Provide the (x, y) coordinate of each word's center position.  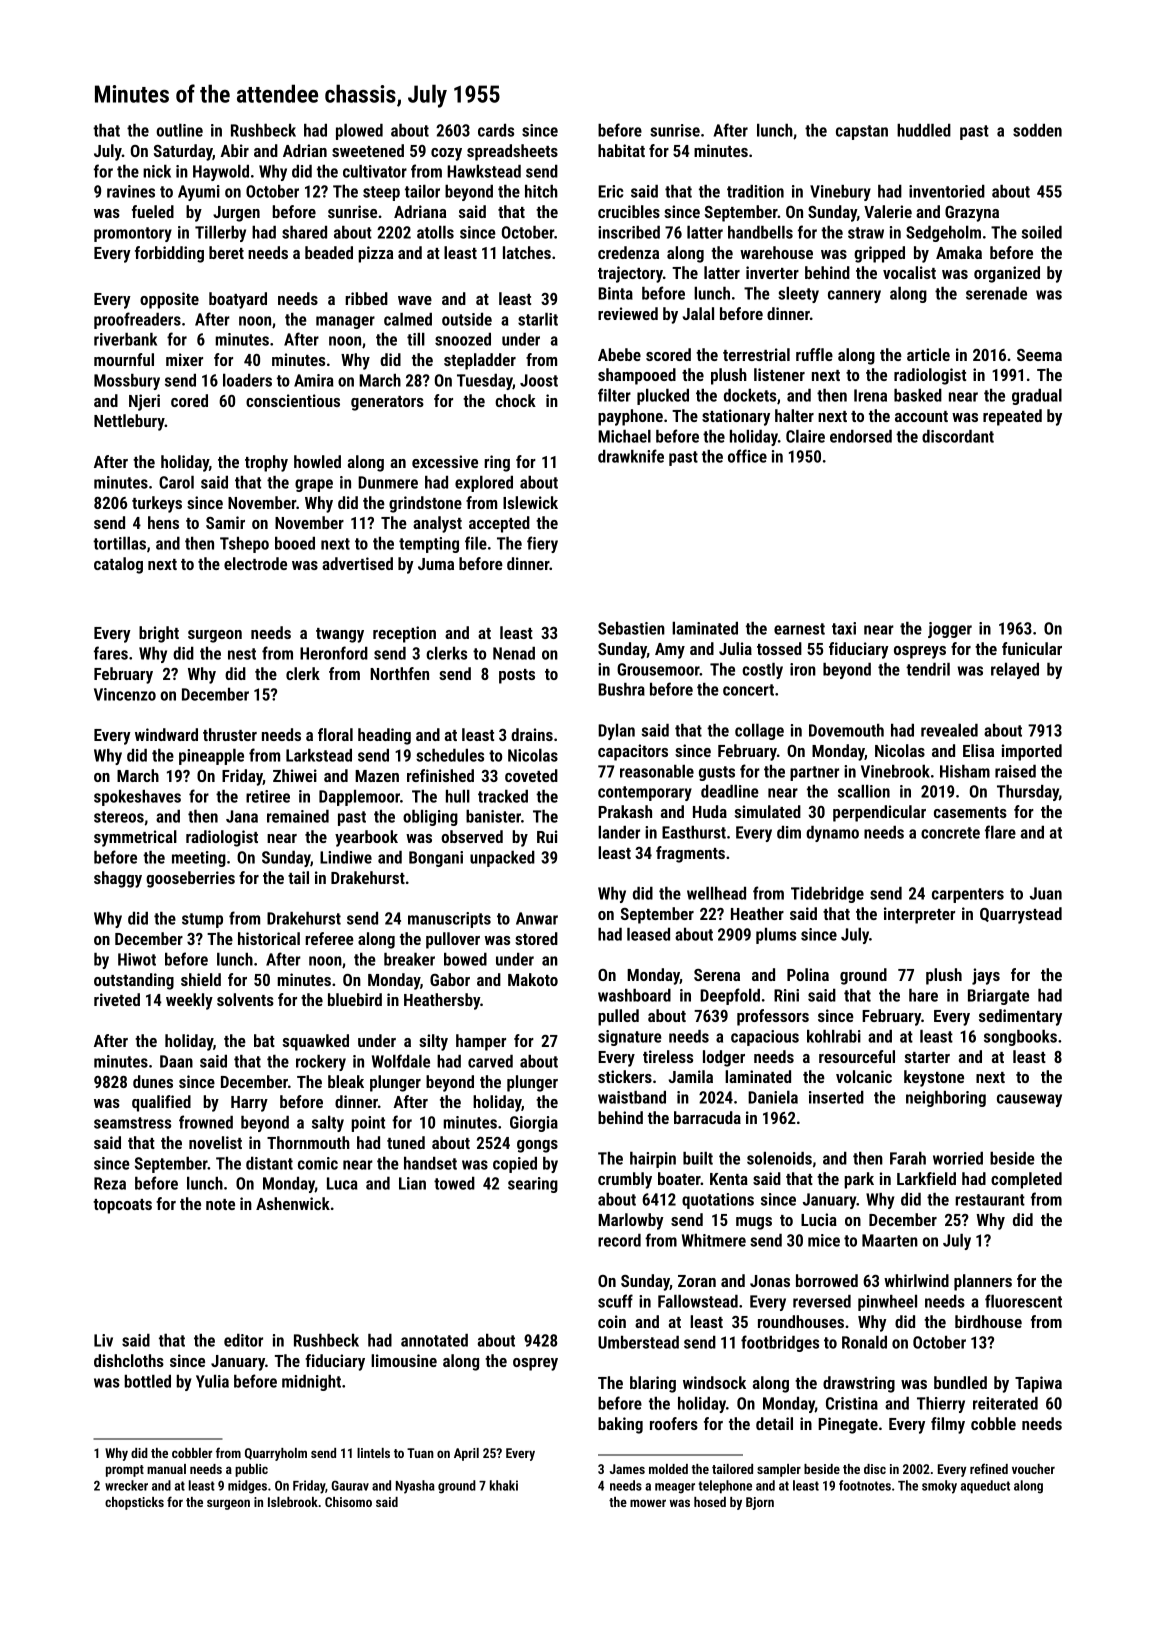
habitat (621, 150)
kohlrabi (834, 1036)
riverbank (125, 339)
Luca (342, 1183)
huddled (924, 130)
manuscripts (449, 920)
